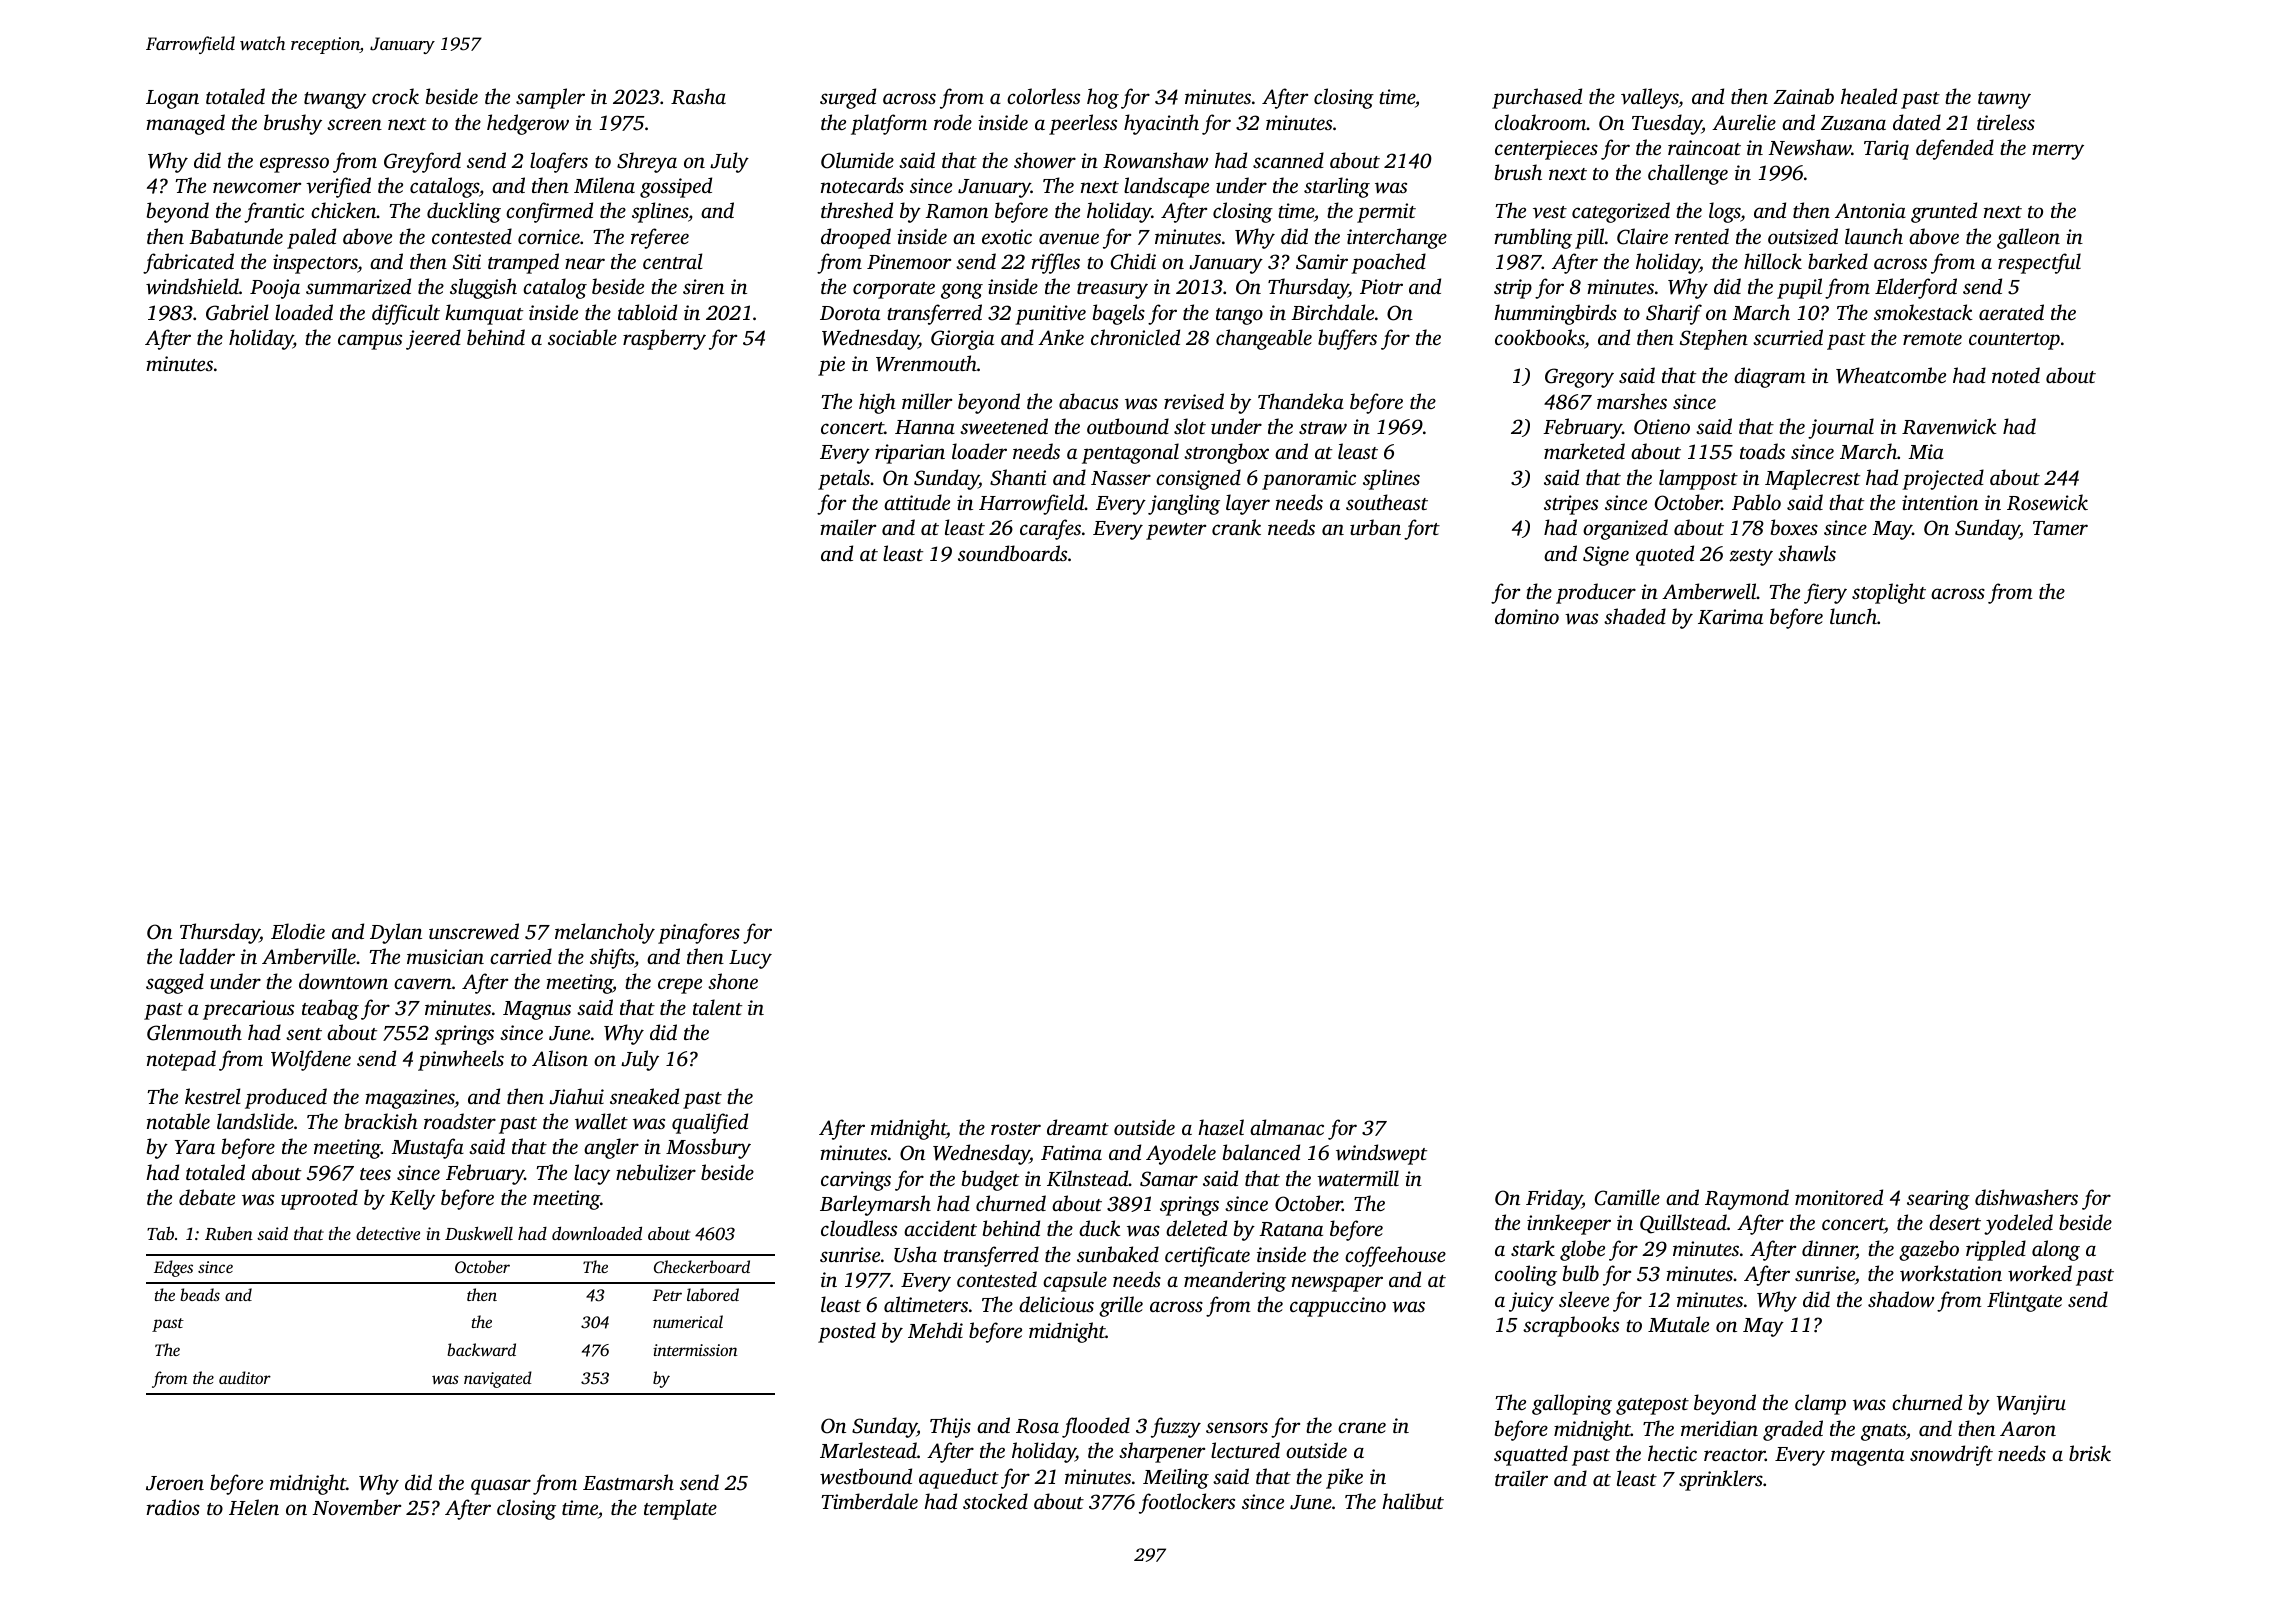 The height and width of the screenshot is (1604, 2269). What do you see at coordinates (680, 1509) in the screenshot?
I see `template` at bounding box center [680, 1509].
